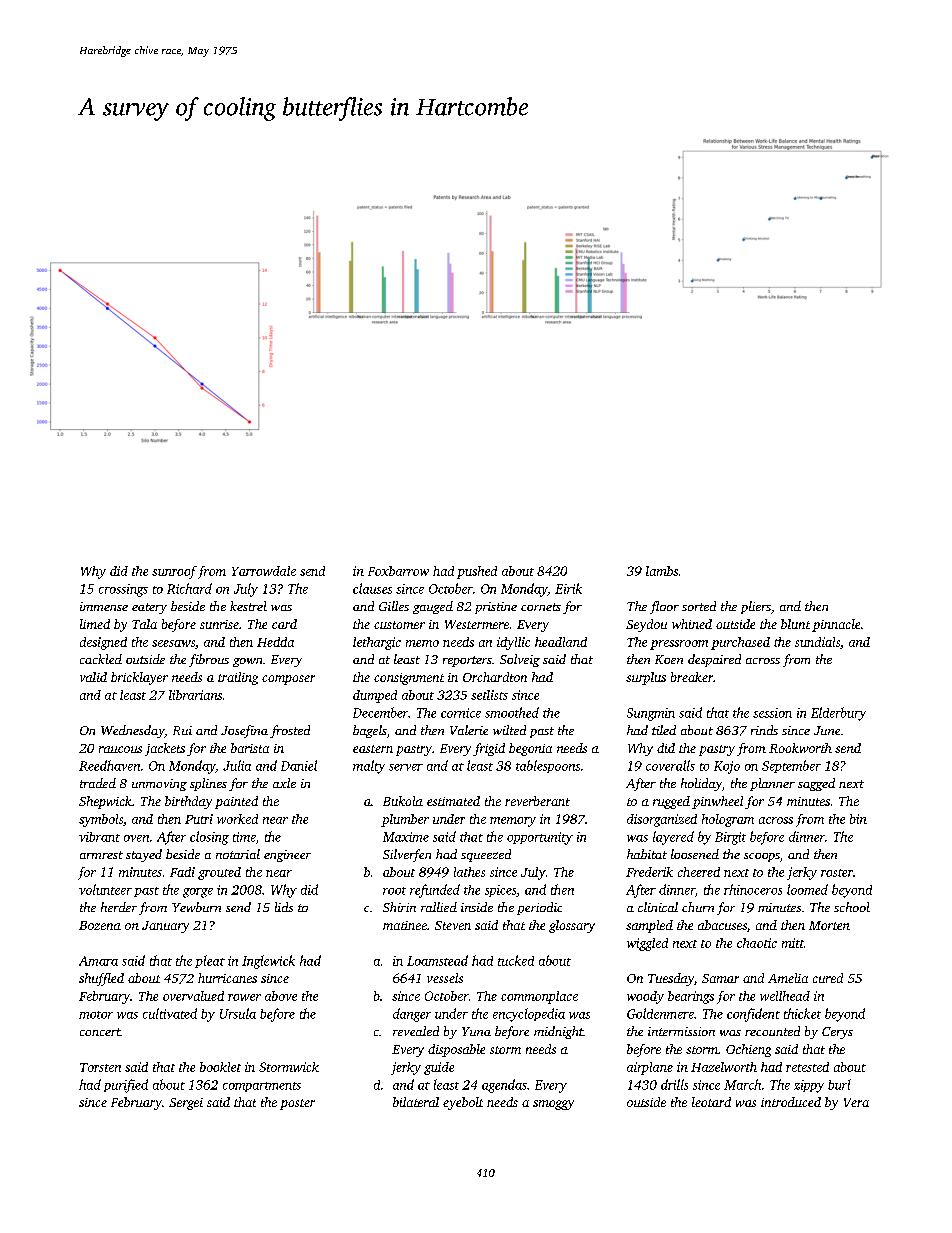 The height and width of the image is (1233, 952). Describe the element at coordinates (297, 1104) in the image. I see `poster` at that location.
